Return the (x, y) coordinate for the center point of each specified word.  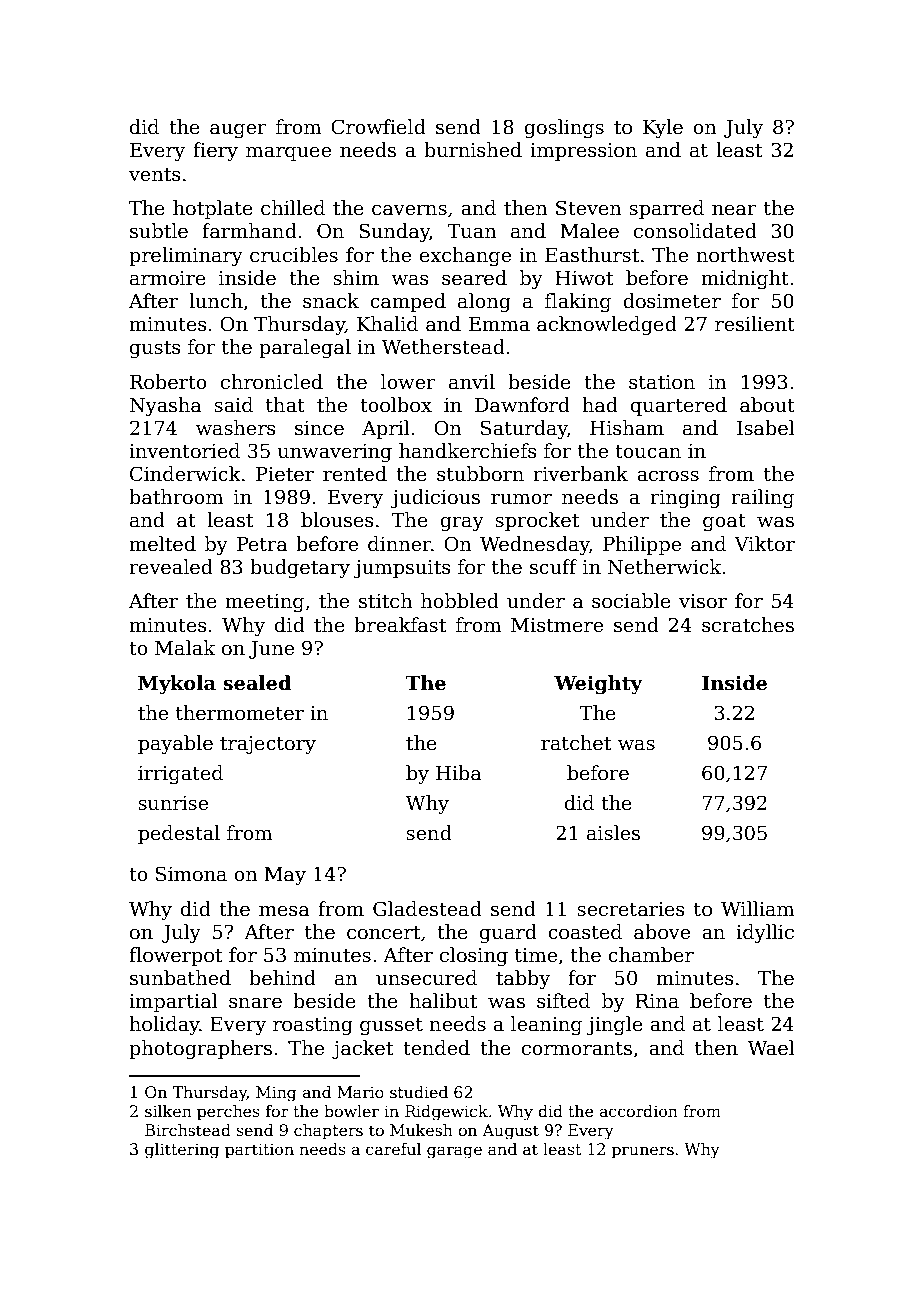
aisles (613, 833)
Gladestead (427, 909)
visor (703, 601)
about (767, 405)
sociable (631, 601)
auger (238, 131)
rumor (521, 499)
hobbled (460, 601)
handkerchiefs (468, 451)
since (319, 428)
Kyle (663, 128)
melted (162, 544)
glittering (182, 1151)
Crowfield (378, 127)
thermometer (240, 713)
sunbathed (180, 978)
